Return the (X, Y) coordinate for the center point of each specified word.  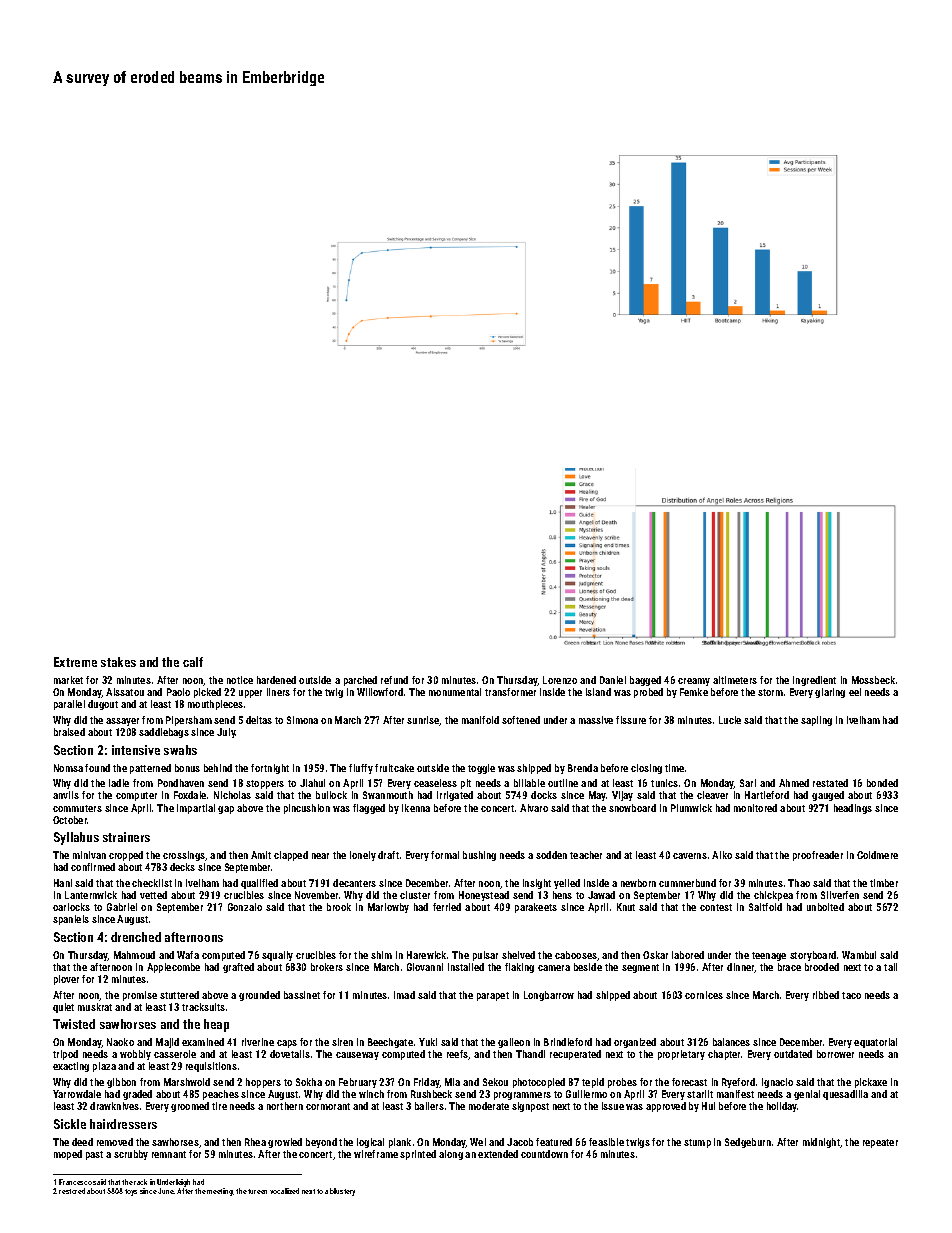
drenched (136, 937)
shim (381, 955)
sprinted (418, 1155)
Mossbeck (873, 680)
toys (131, 1192)
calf (193, 662)
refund (394, 680)
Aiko (722, 855)
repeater (880, 1143)
